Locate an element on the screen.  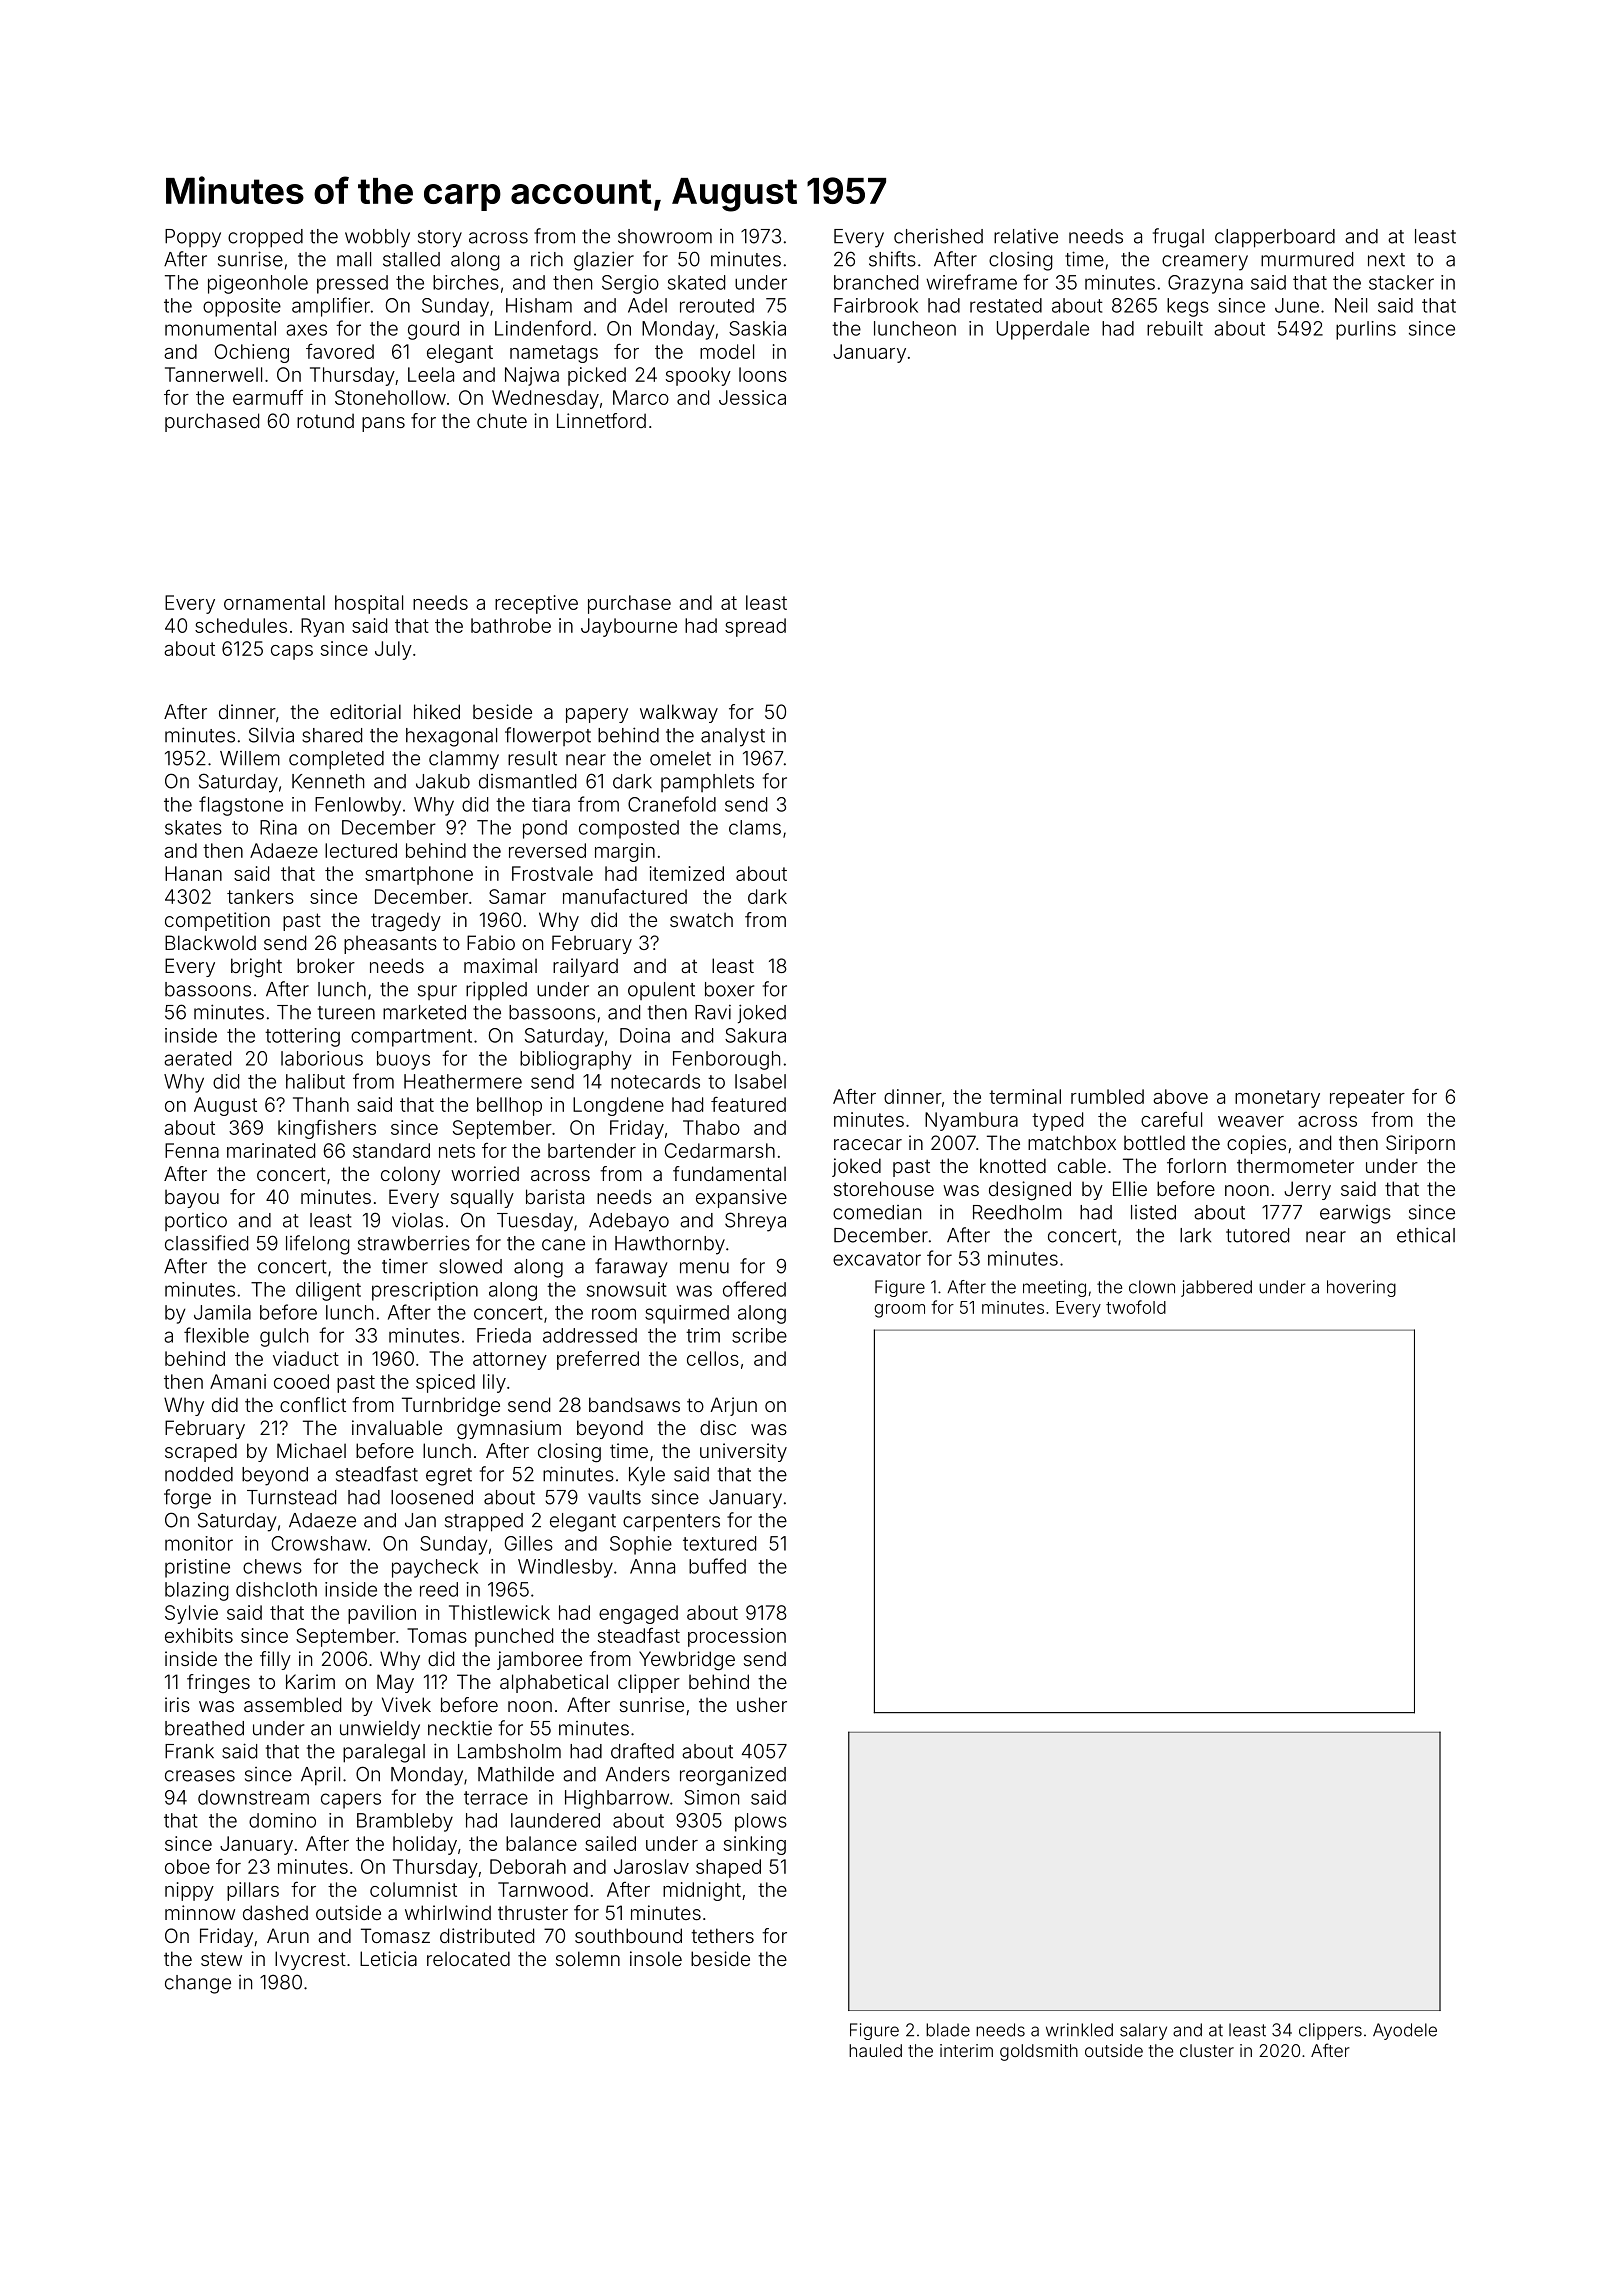
twofold is located at coordinates (1136, 1307).
